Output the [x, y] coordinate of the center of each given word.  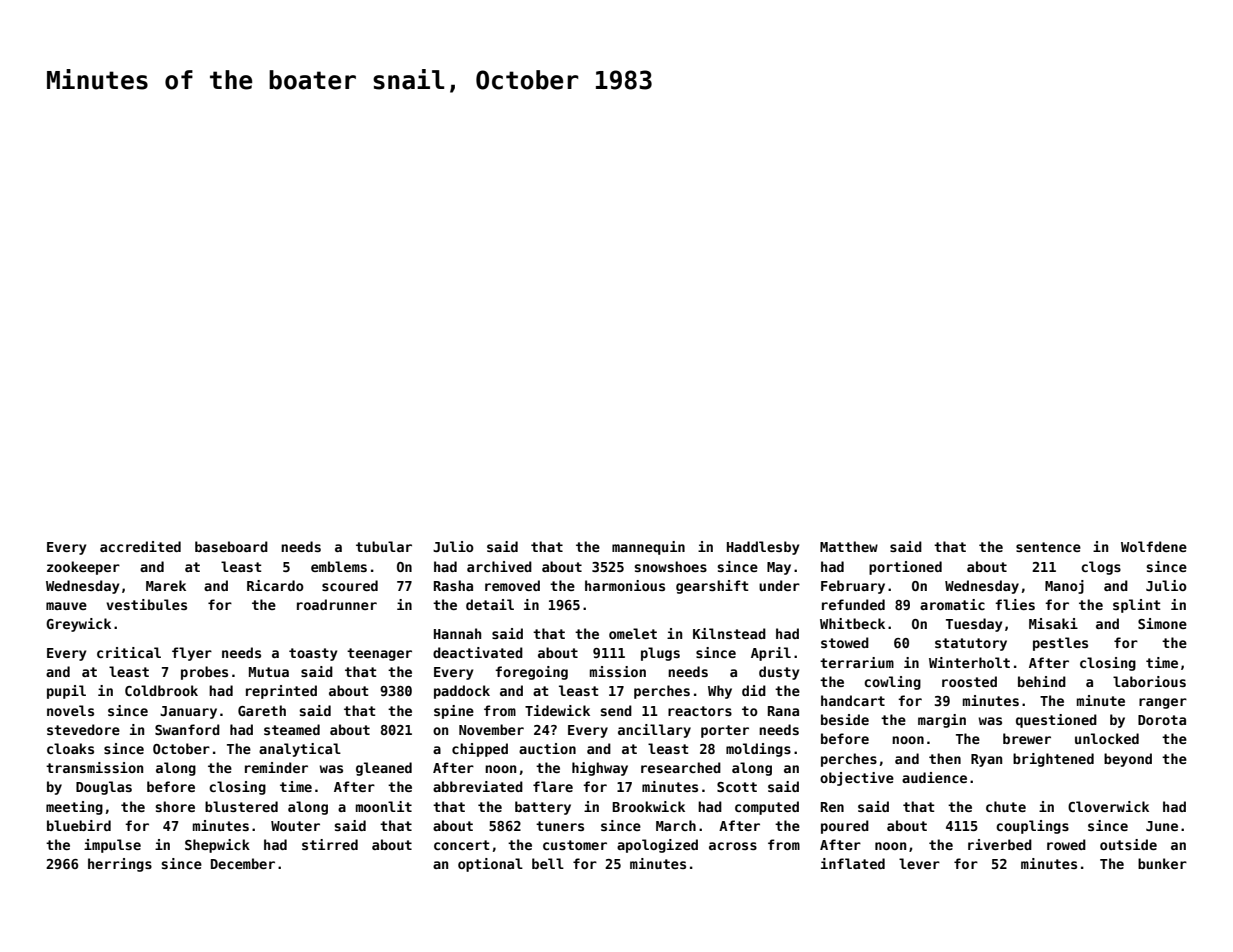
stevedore [83, 729]
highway [600, 769]
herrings [120, 865]
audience [934, 777]
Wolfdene [1154, 546]
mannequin [648, 548]
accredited [140, 546]
